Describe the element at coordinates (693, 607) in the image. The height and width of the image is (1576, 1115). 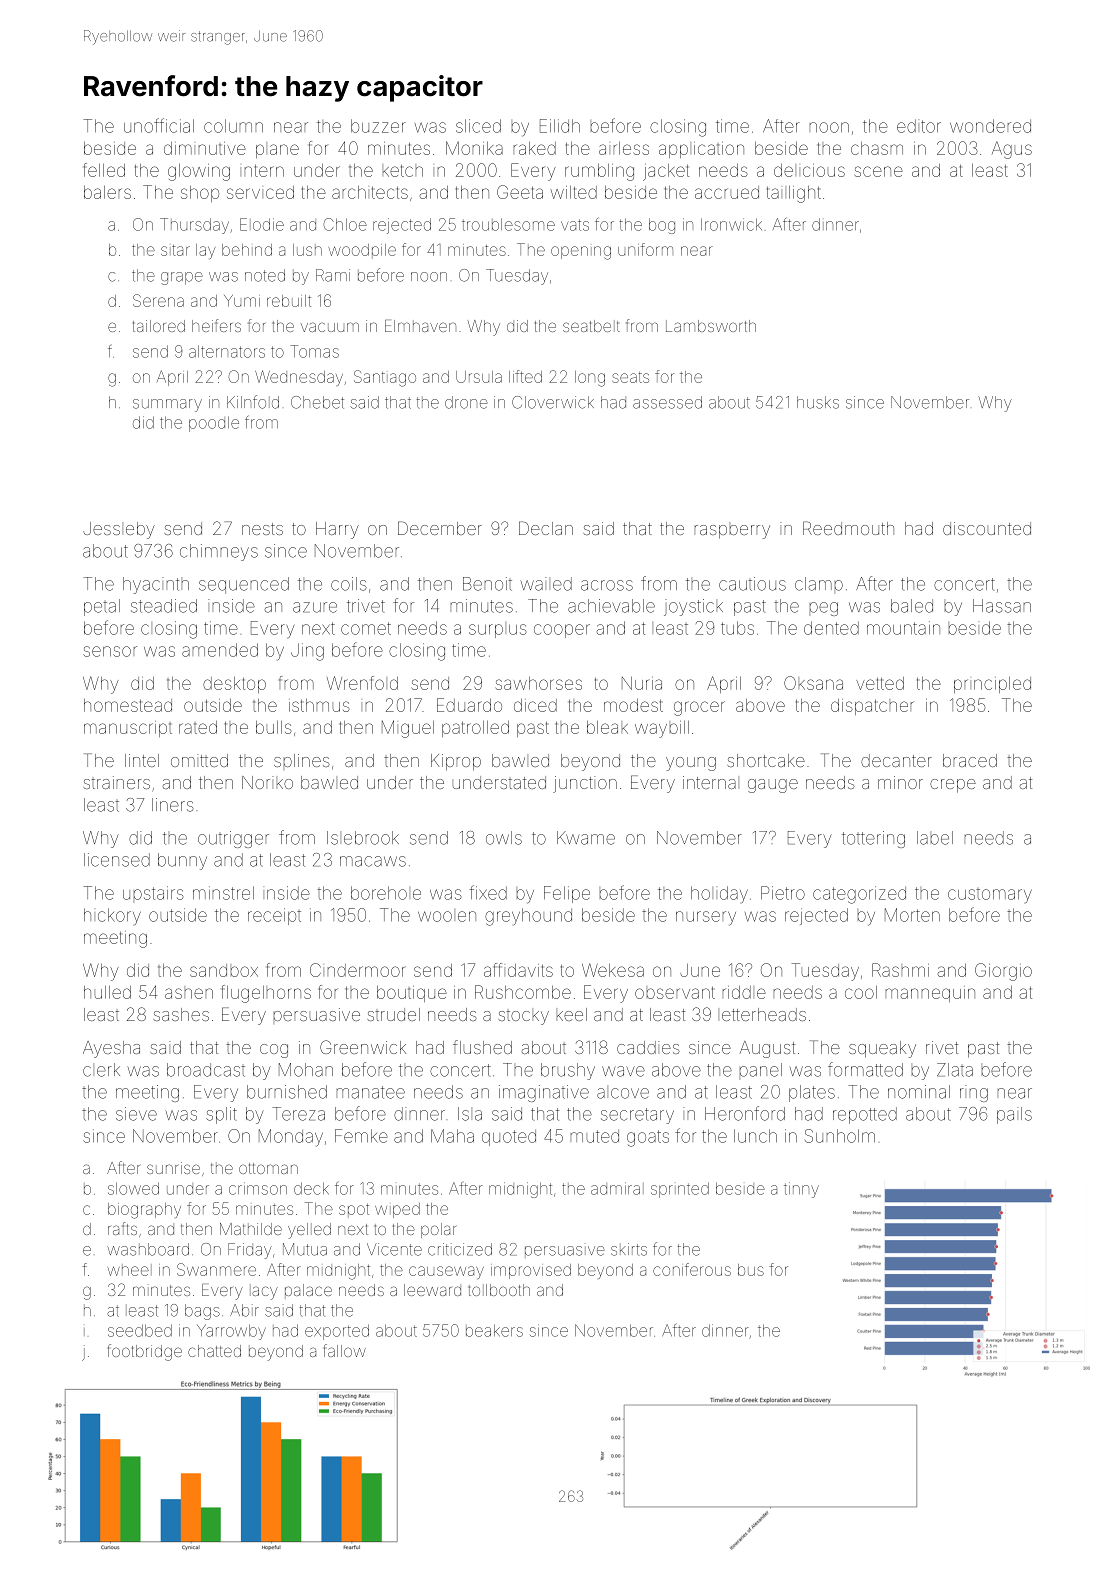
I see `joystick` at that location.
